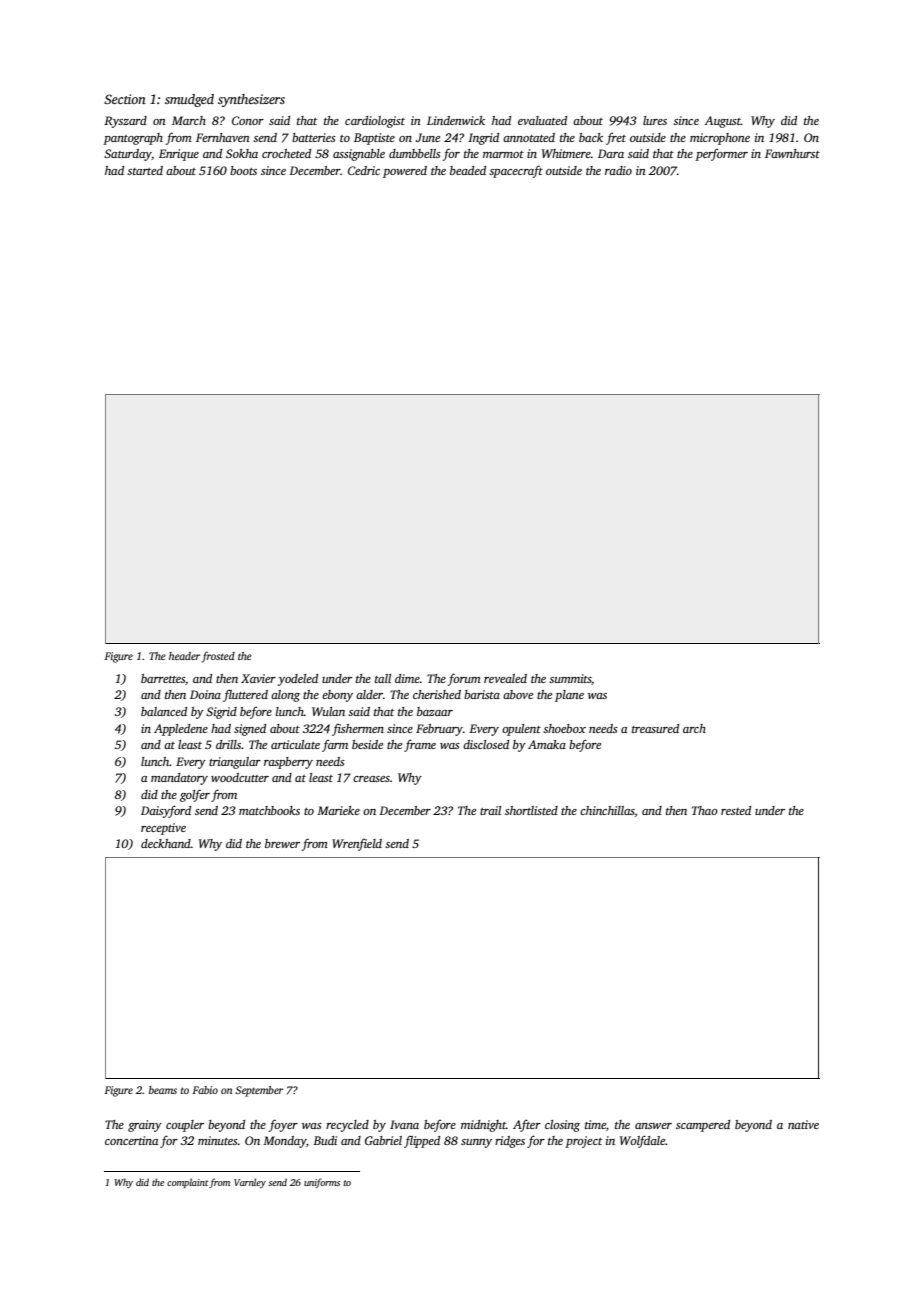 The height and width of the screenshot is (1308, 924). I want to click on summits, so click(570, 678).
